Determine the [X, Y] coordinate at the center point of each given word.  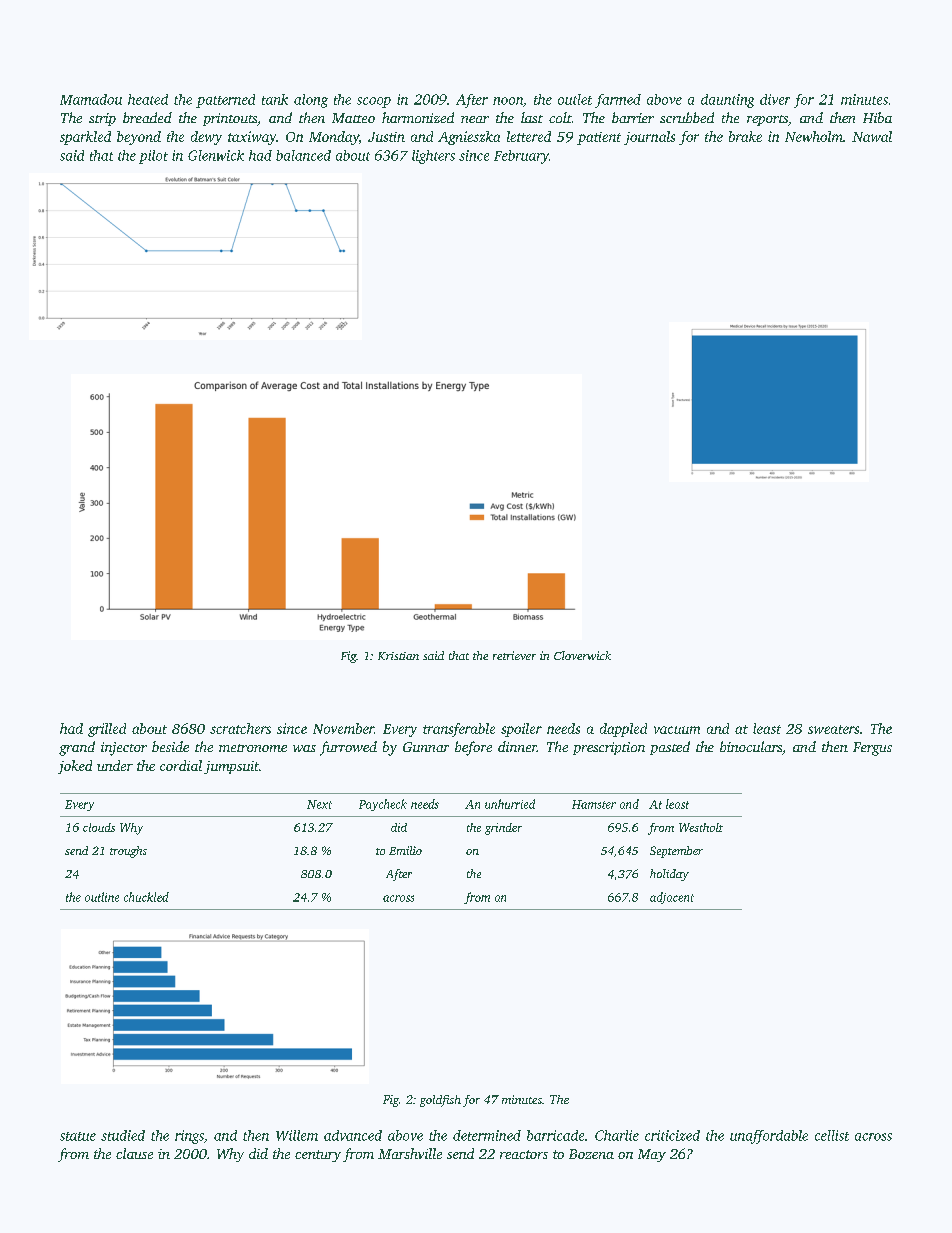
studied [123, 1135]
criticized [672, 1135]
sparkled [85, 138]
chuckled [146, 897]
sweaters [833, 729]
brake [745, 136]
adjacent [672, 898]
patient [599, 138]
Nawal [872, 136]
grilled [107, 730]
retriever [514, 655]
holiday [669, 875]
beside [170, 746]
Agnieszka [469, 138]
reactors [524, 1154]
